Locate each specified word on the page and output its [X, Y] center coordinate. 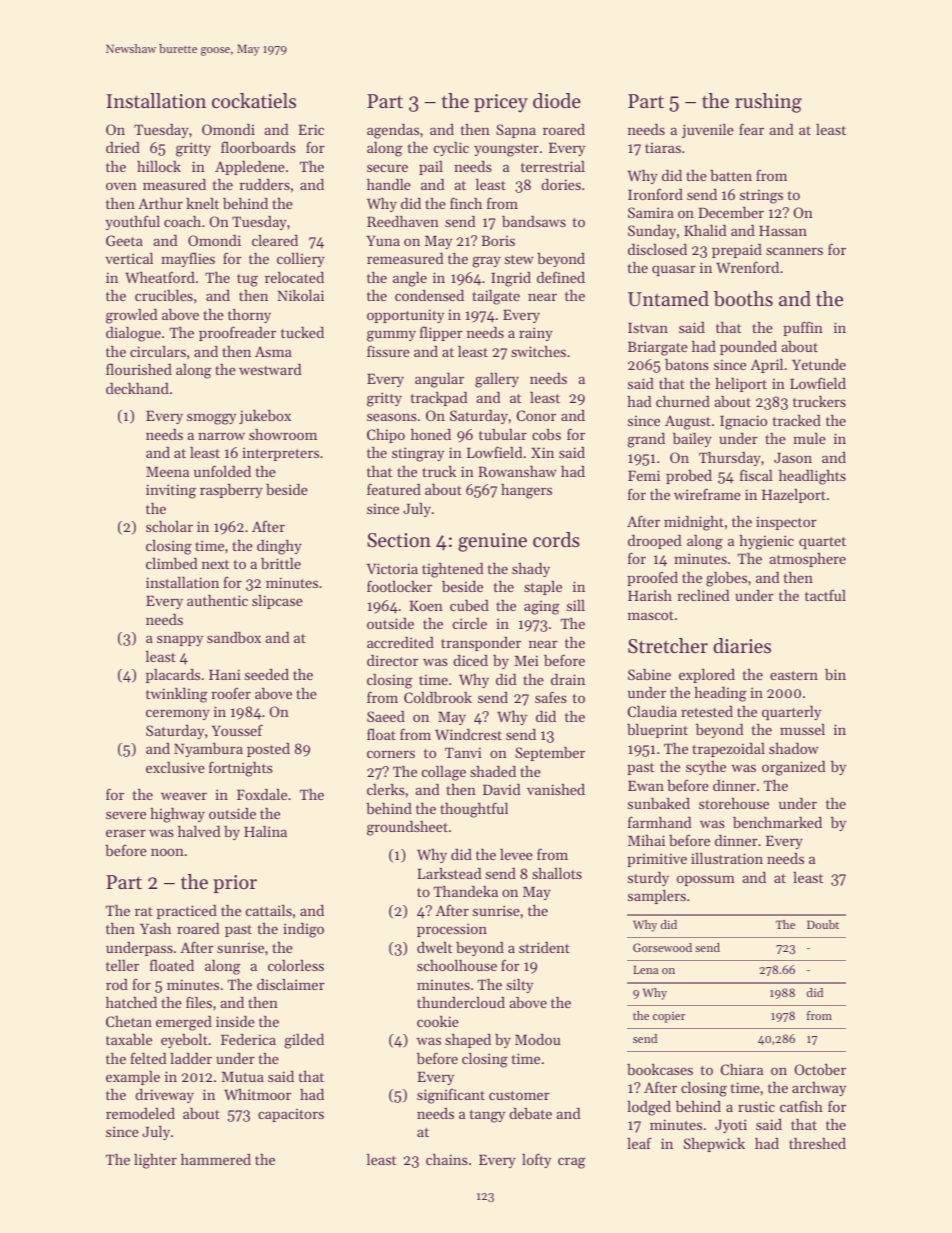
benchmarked [777, 822]
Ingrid [511, 279]
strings [761, 196]
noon [167, 852]
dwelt [434, 947]
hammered [216, 1159]
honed [431, 434]
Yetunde [819, 364]
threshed [817, 1143]
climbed [171, 563]
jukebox [265, 417]
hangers [526, 491]
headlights [812, 477]
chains [447, 1159]
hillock [159, 166]
